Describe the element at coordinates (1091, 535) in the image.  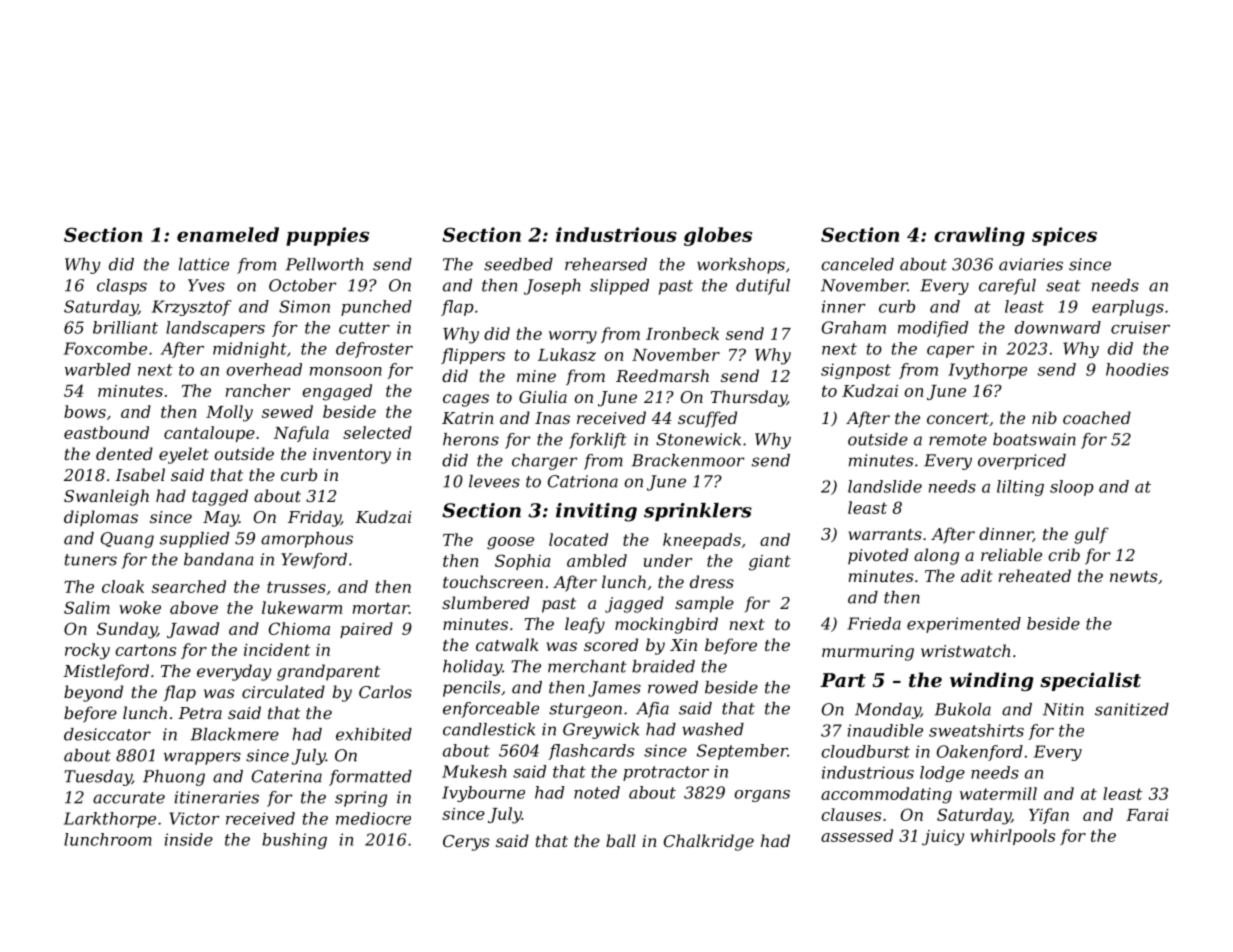
I see `gulf` at that location.
